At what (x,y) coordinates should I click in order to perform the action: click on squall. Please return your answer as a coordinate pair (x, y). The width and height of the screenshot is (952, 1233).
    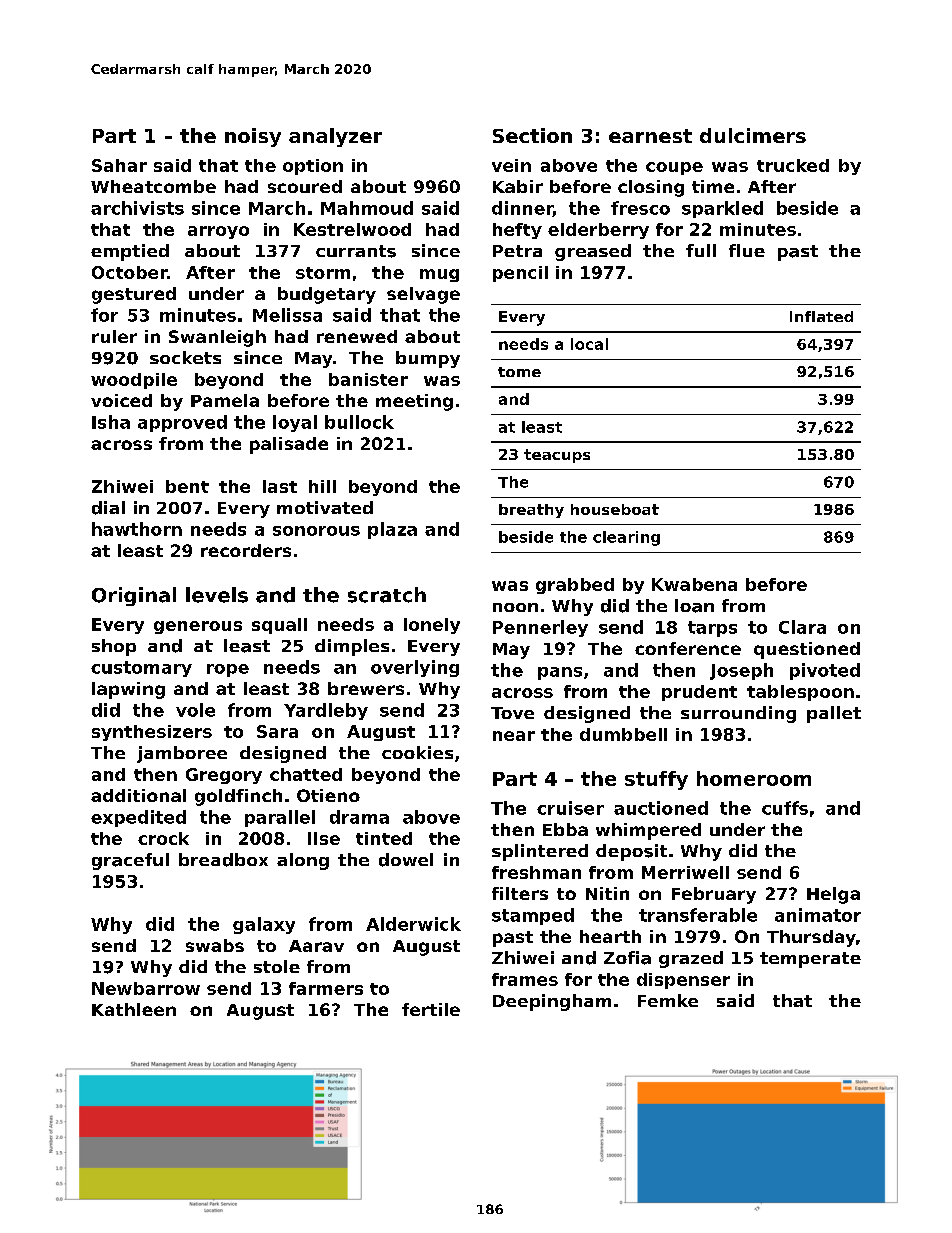
    Looking at the image, I should click on (279, 626).
